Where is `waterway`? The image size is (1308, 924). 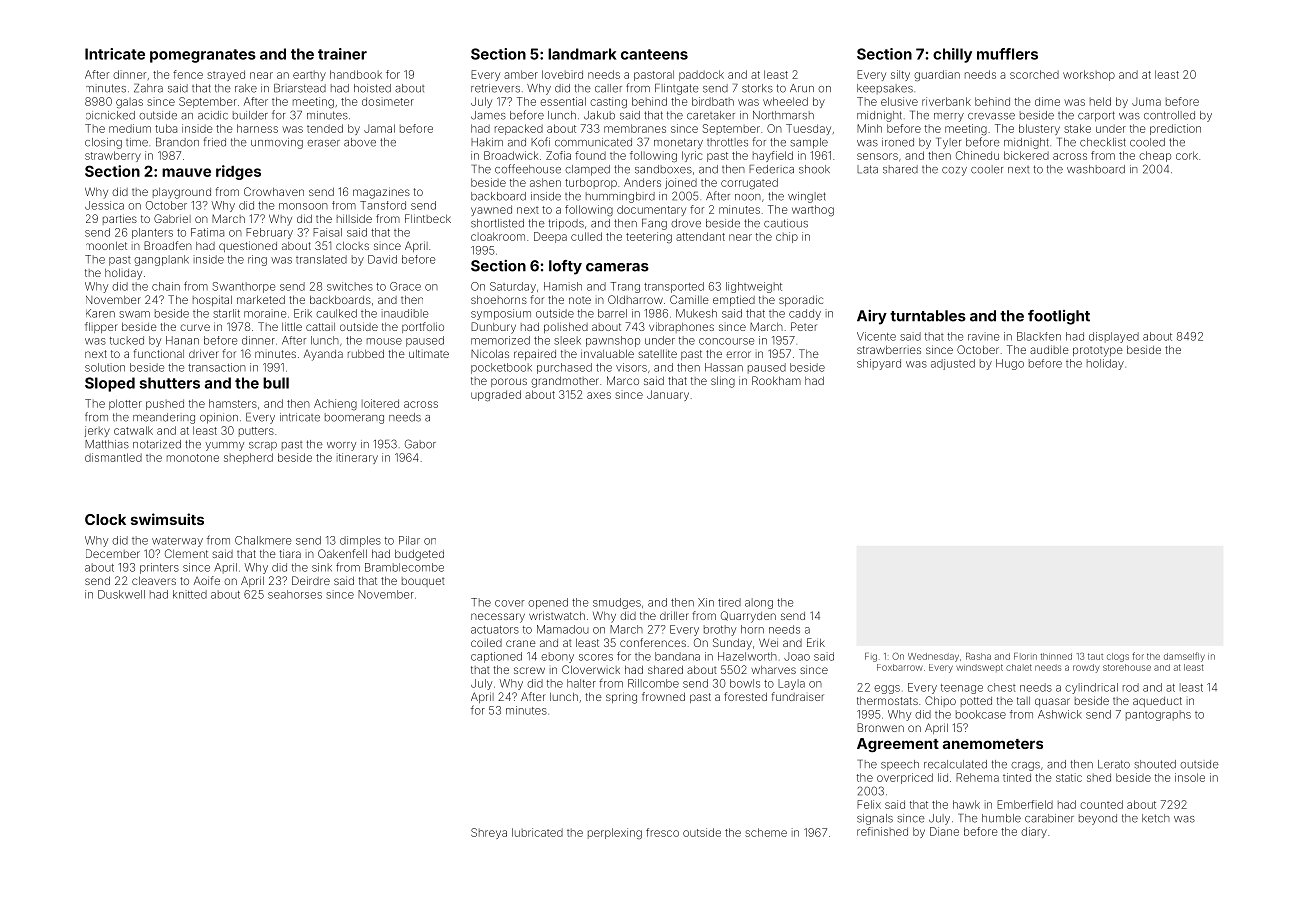
waterway is located at coordinates (177, 542).
